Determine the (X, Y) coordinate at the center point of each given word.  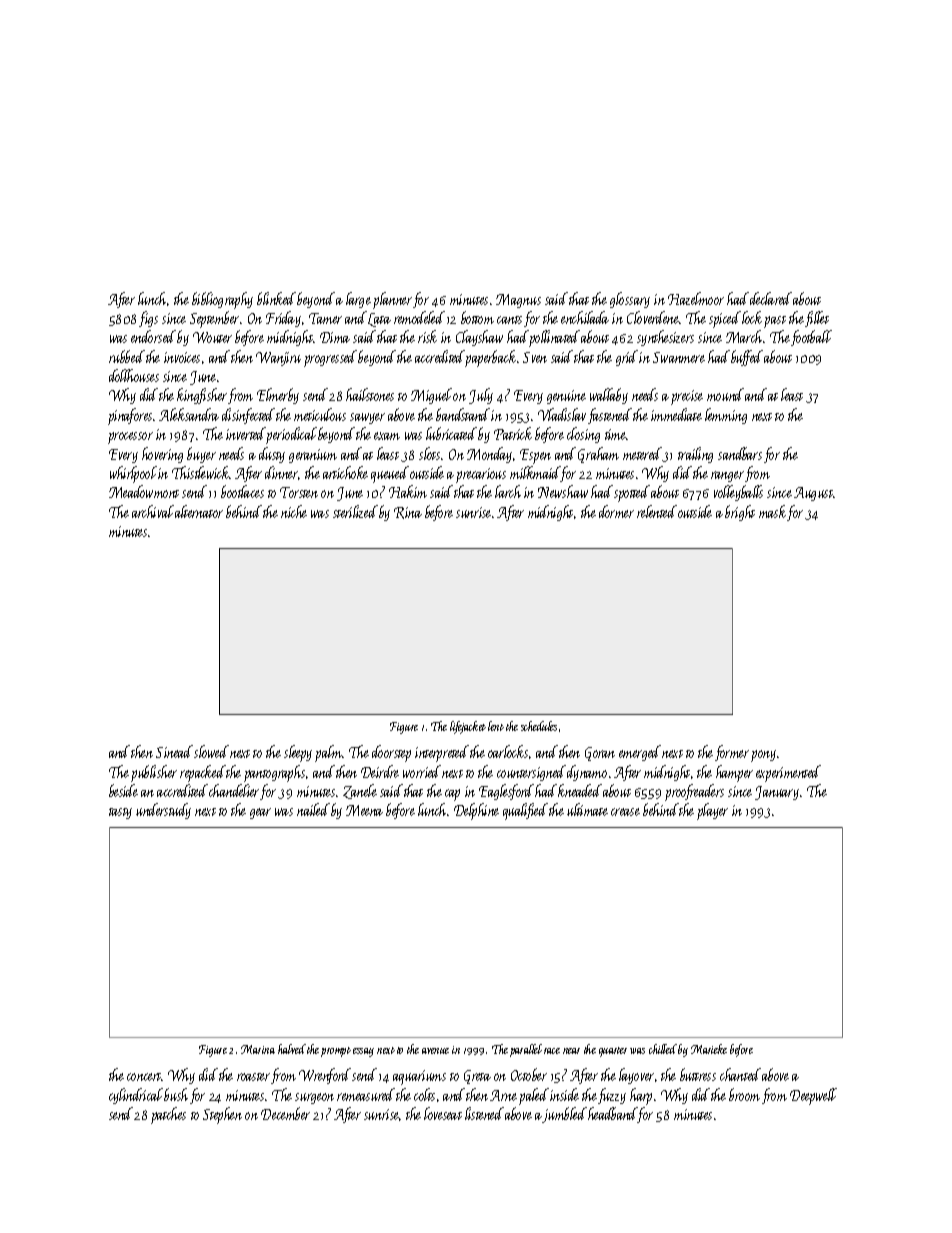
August (814, 494)
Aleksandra (189, 414)
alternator (199, 511)
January (777, 793)
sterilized (355, 511)
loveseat (443, 1113)
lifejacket (468, 727)
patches (168, 1115)
